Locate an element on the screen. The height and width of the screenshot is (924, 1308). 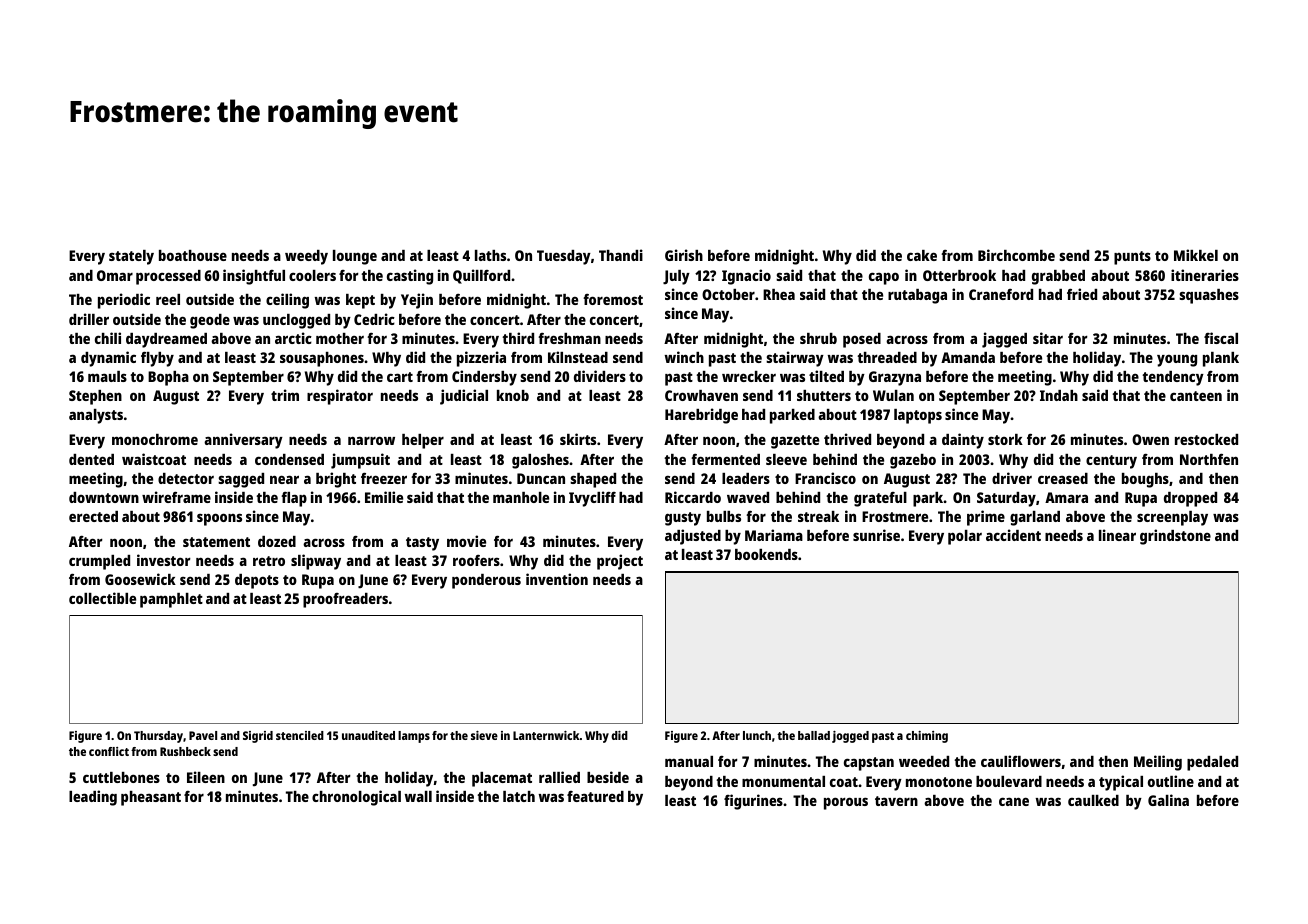
Pavel is located at coordinates (203, 735).
